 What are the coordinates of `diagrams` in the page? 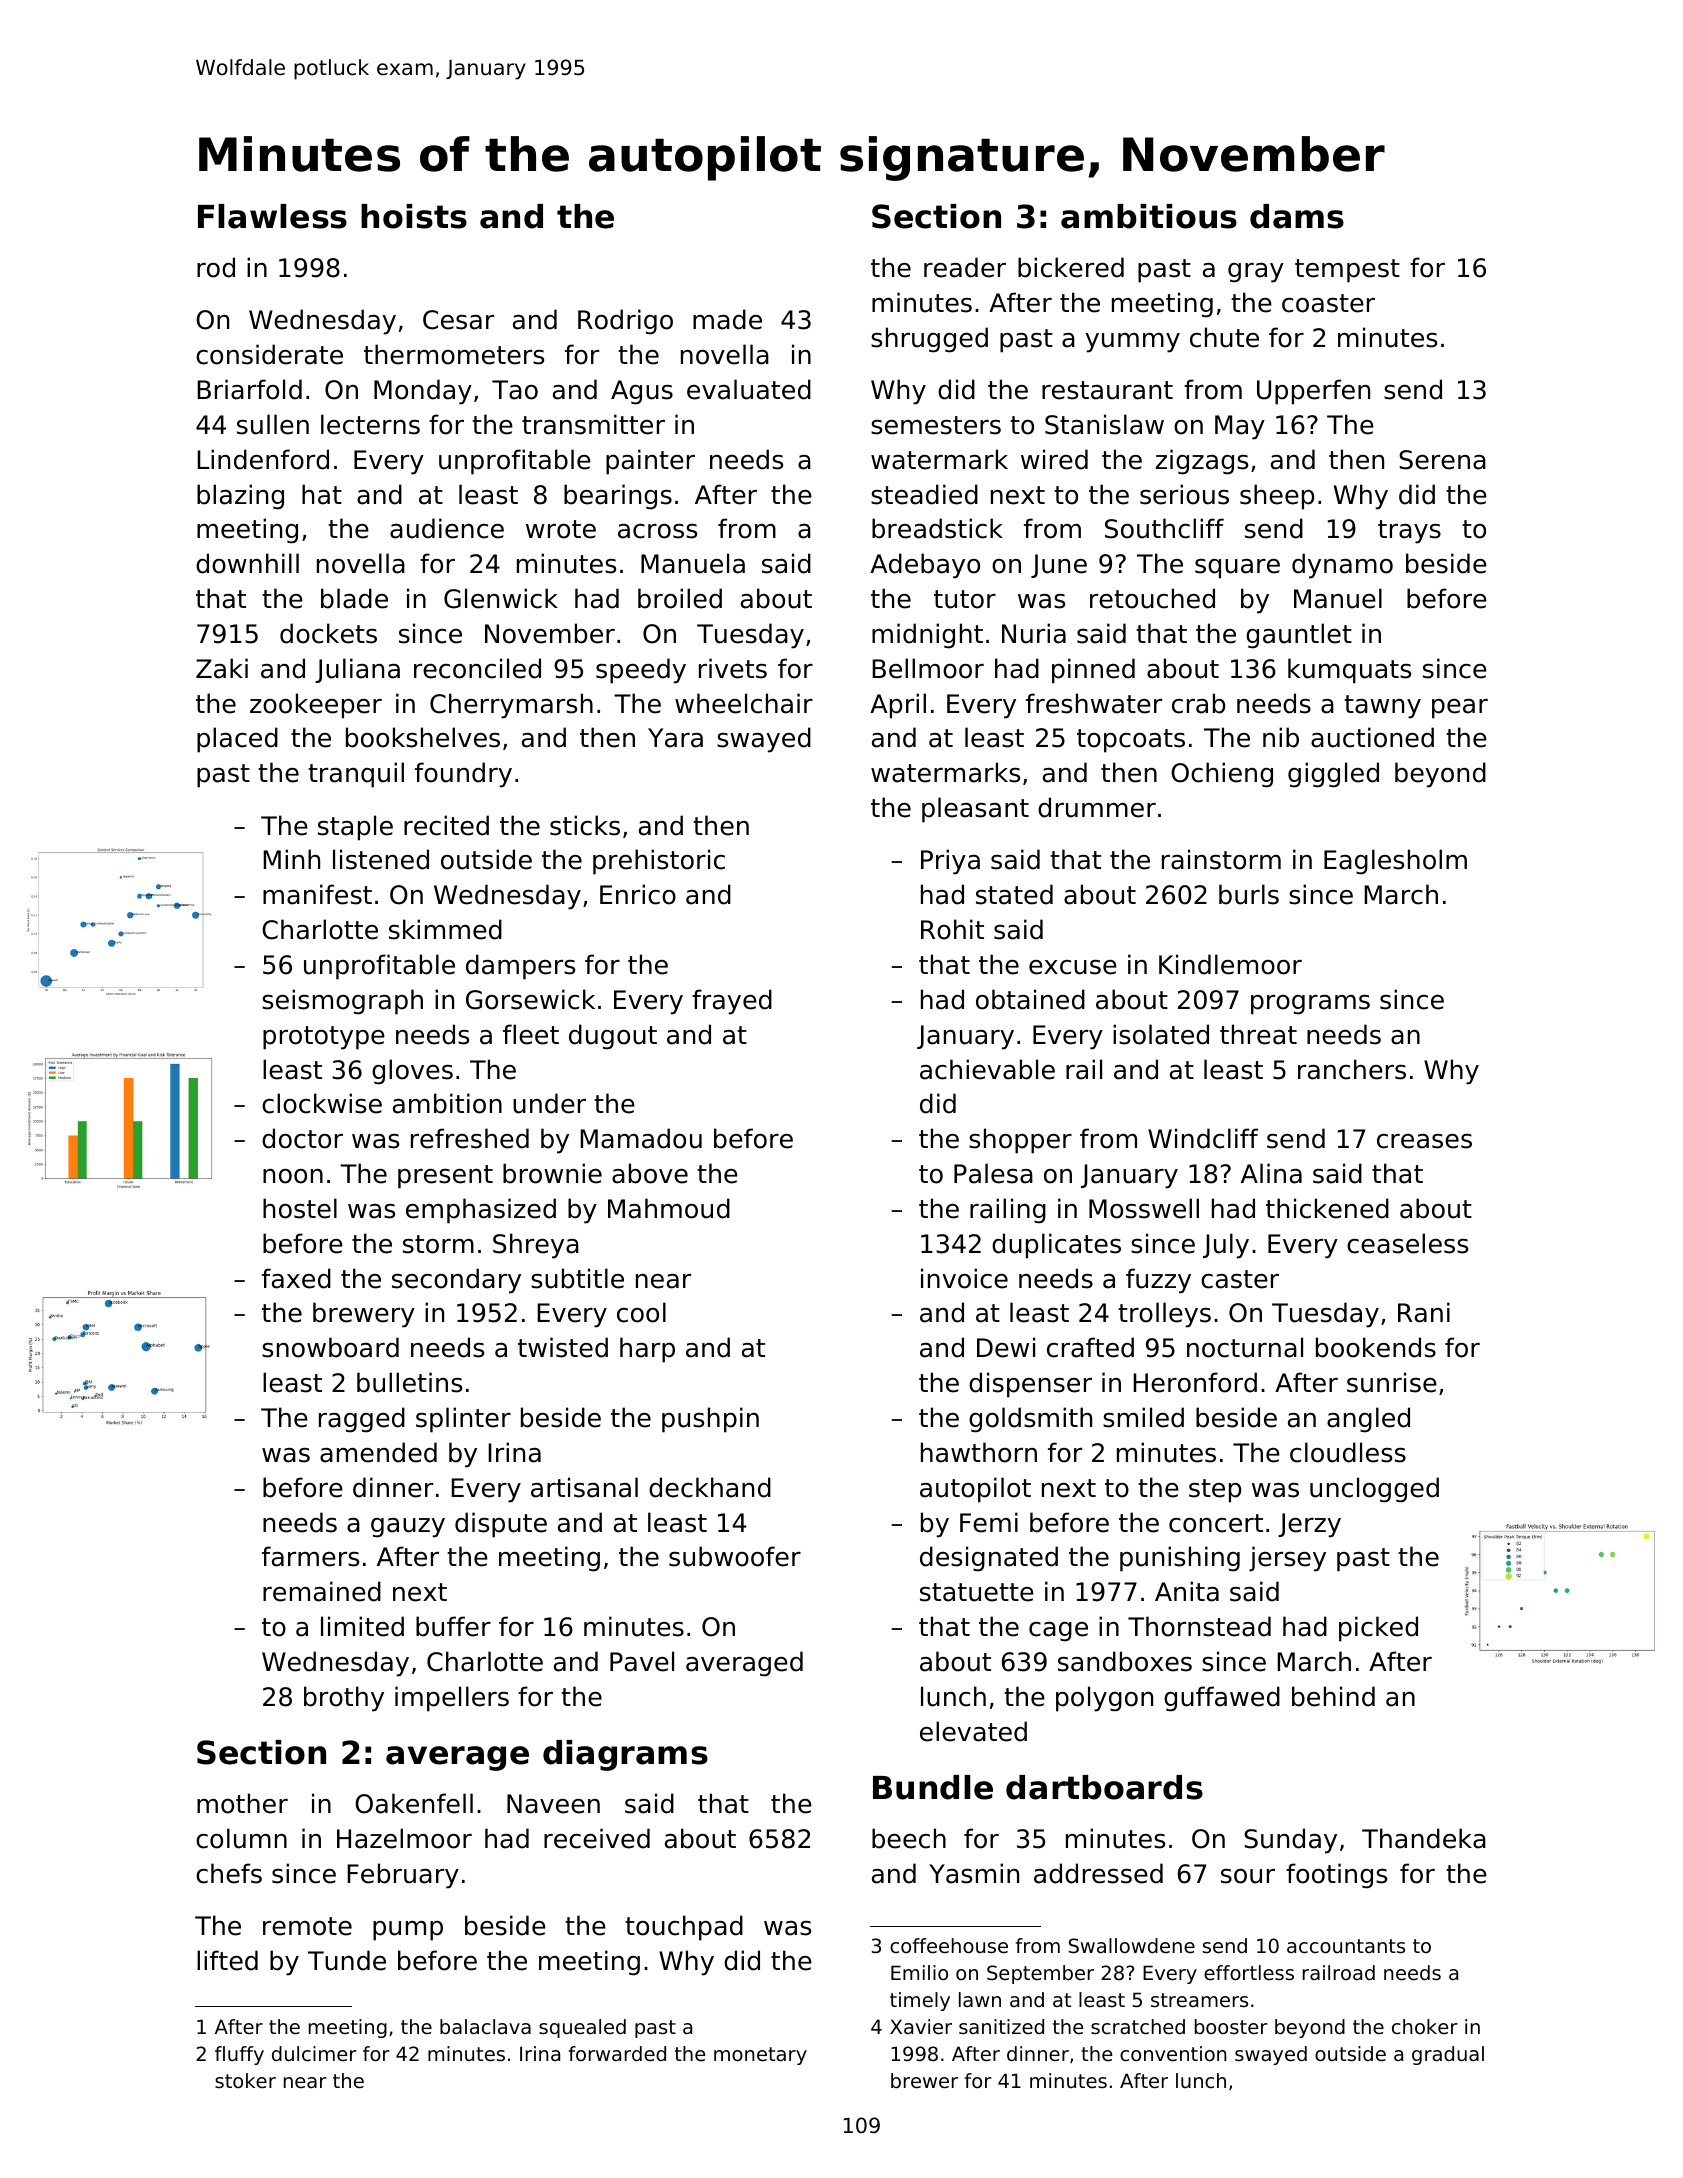 It's located at (625, 1755).
